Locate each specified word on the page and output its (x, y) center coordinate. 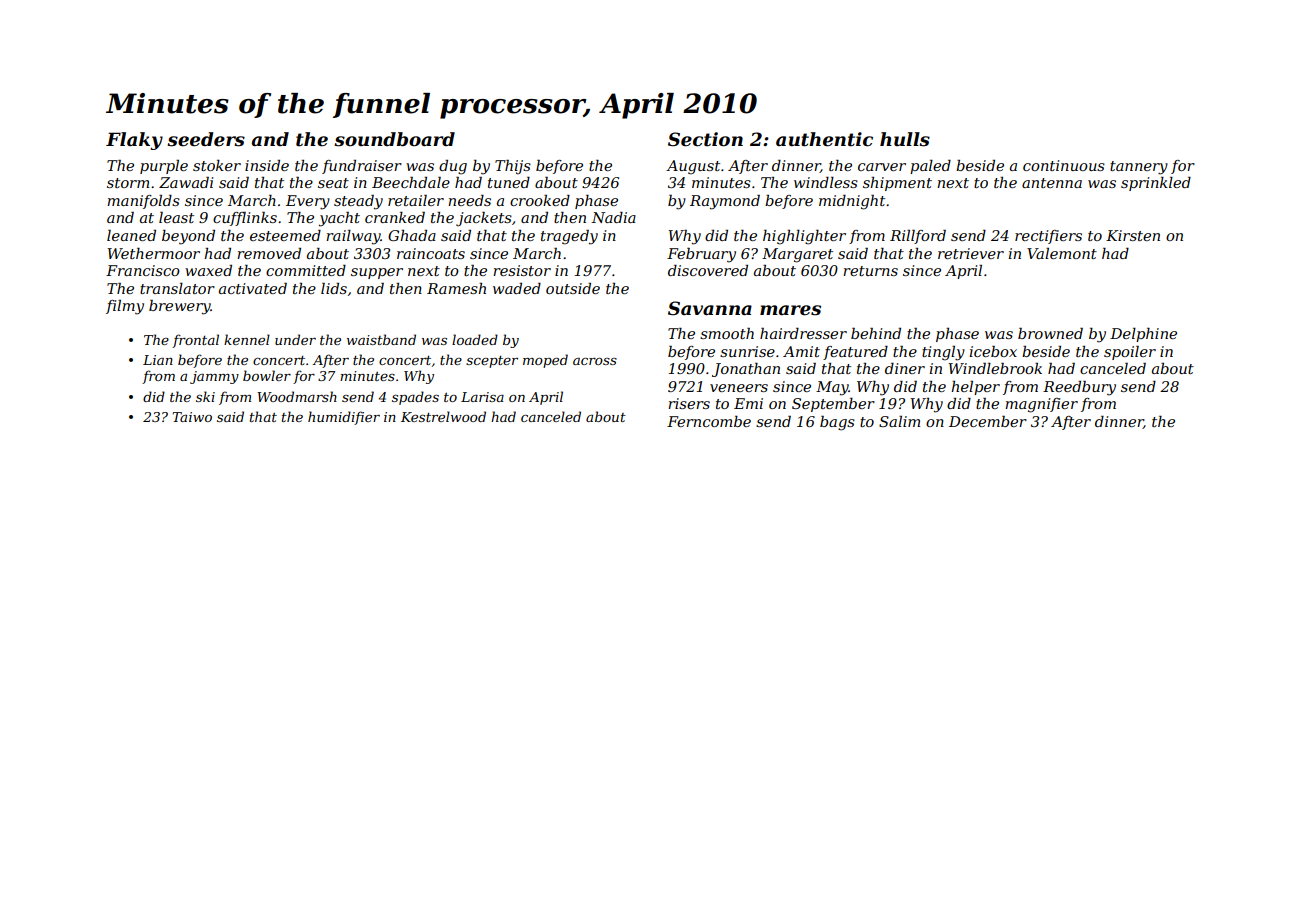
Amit (801, 351)
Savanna (710, 308)
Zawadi (186, 182)
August (693, 167)
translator (177, 288)
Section (705, 139)
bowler (267, 375)
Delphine (1143, 335)
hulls (905, 139)
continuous (1064, 165)
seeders (206, 139)
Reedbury (1079, 388)
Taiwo (192, 417)
